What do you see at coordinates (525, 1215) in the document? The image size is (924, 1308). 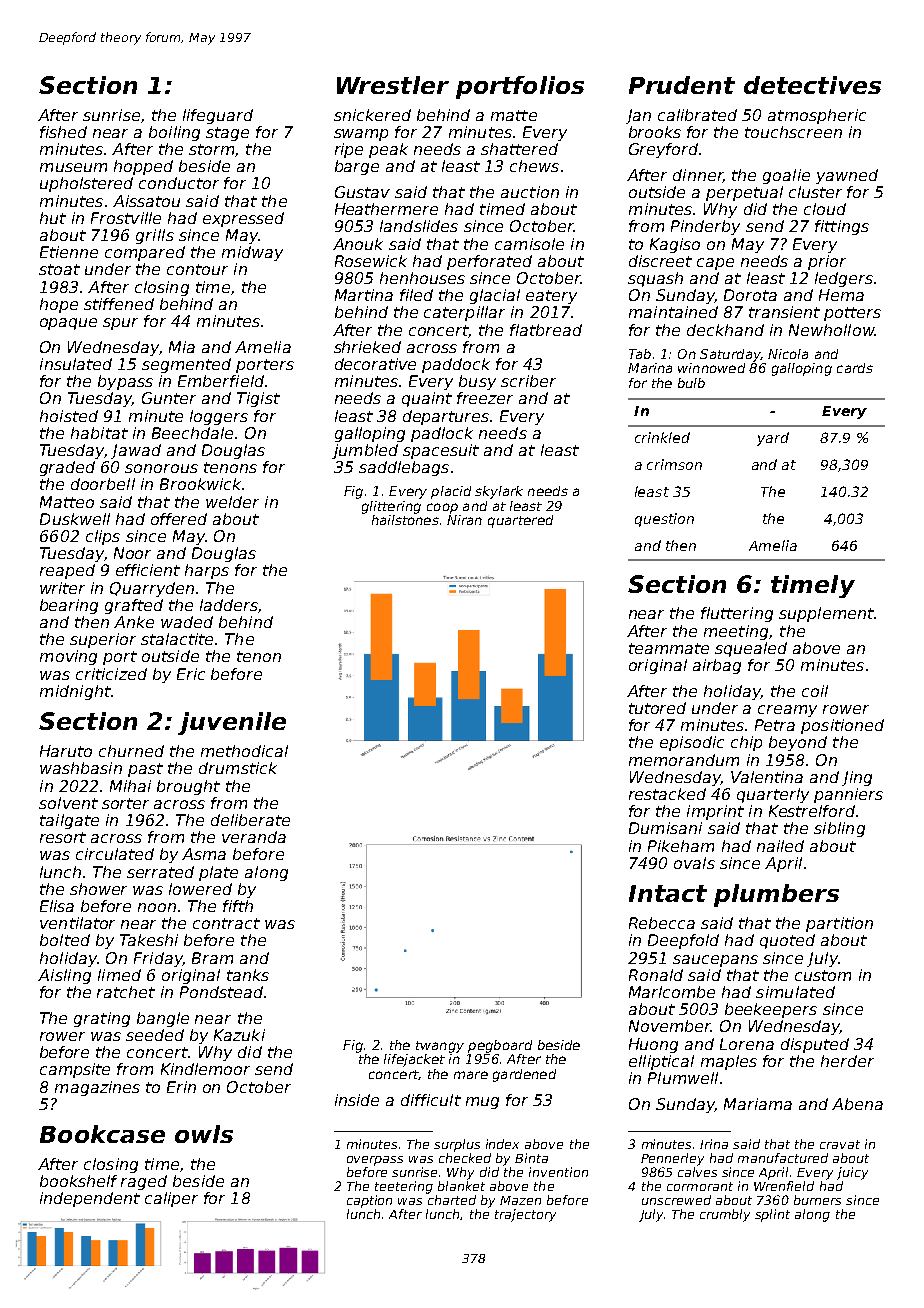 I see `trajectory` at bounding box center [525, 1215].
